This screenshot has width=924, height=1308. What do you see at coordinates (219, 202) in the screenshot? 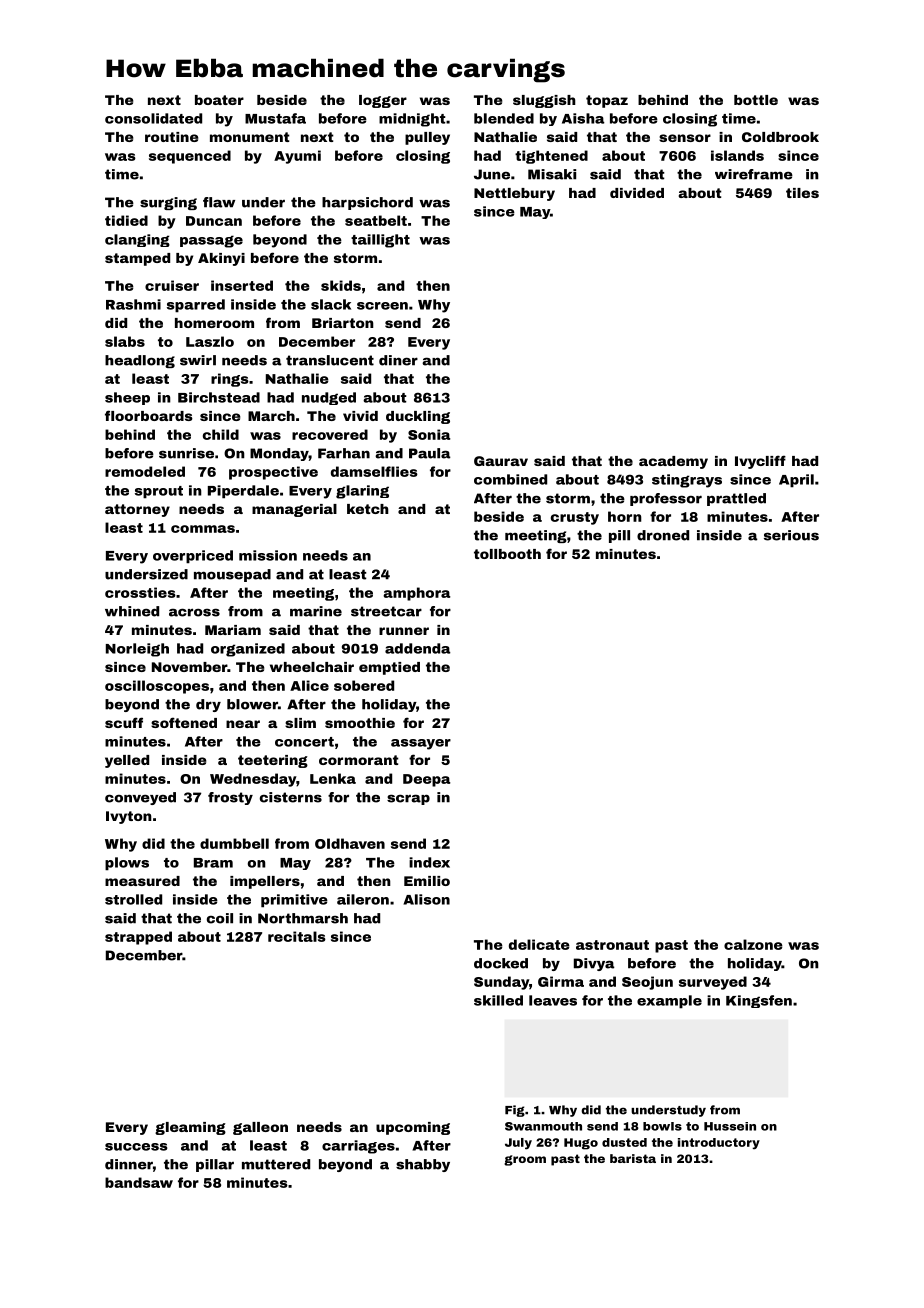
I see `flaw` at bounding box center [219, 202].
